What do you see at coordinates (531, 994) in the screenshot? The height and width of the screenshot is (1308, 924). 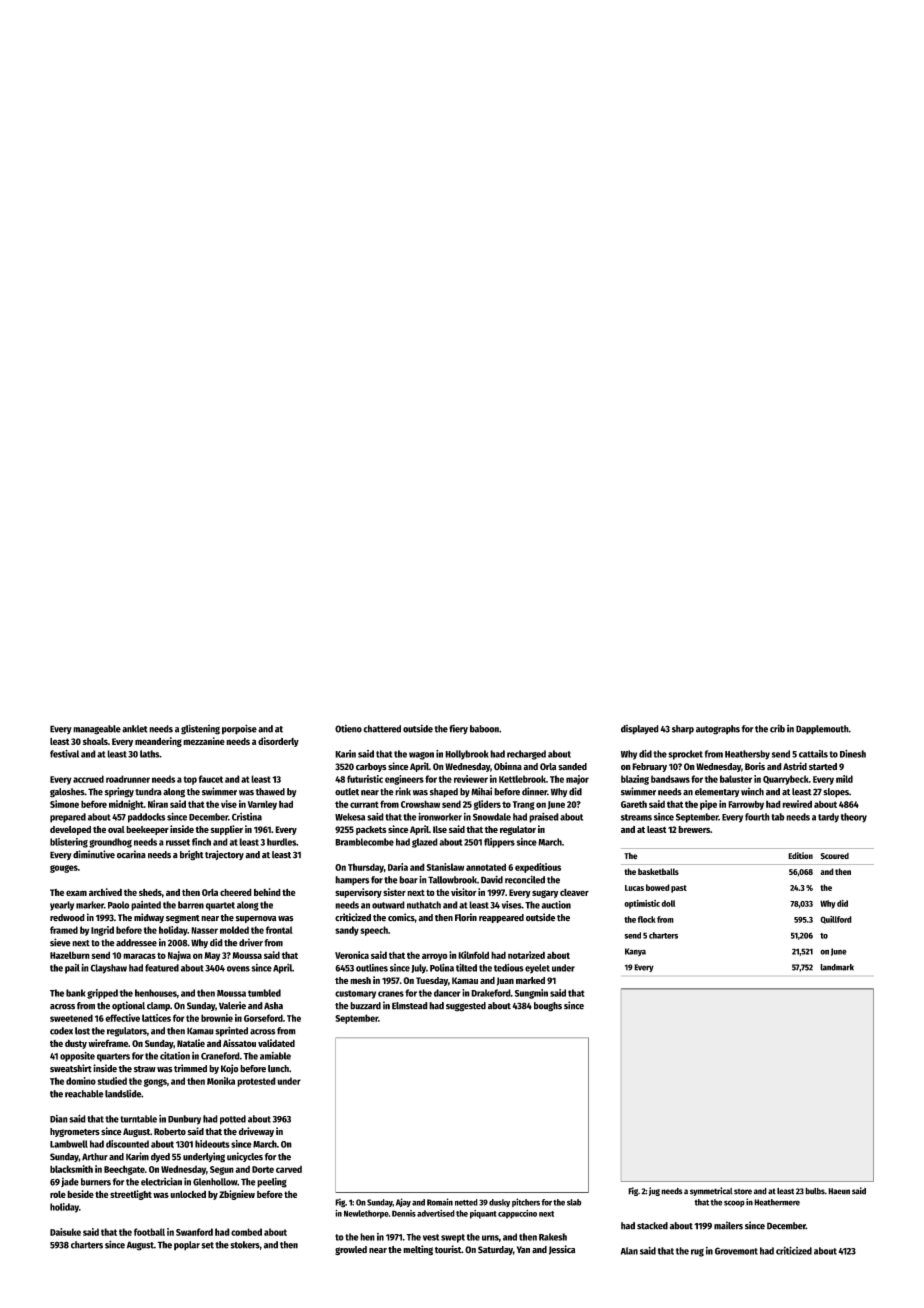 I see `Sungmin` at bounding box center [531, 994].
